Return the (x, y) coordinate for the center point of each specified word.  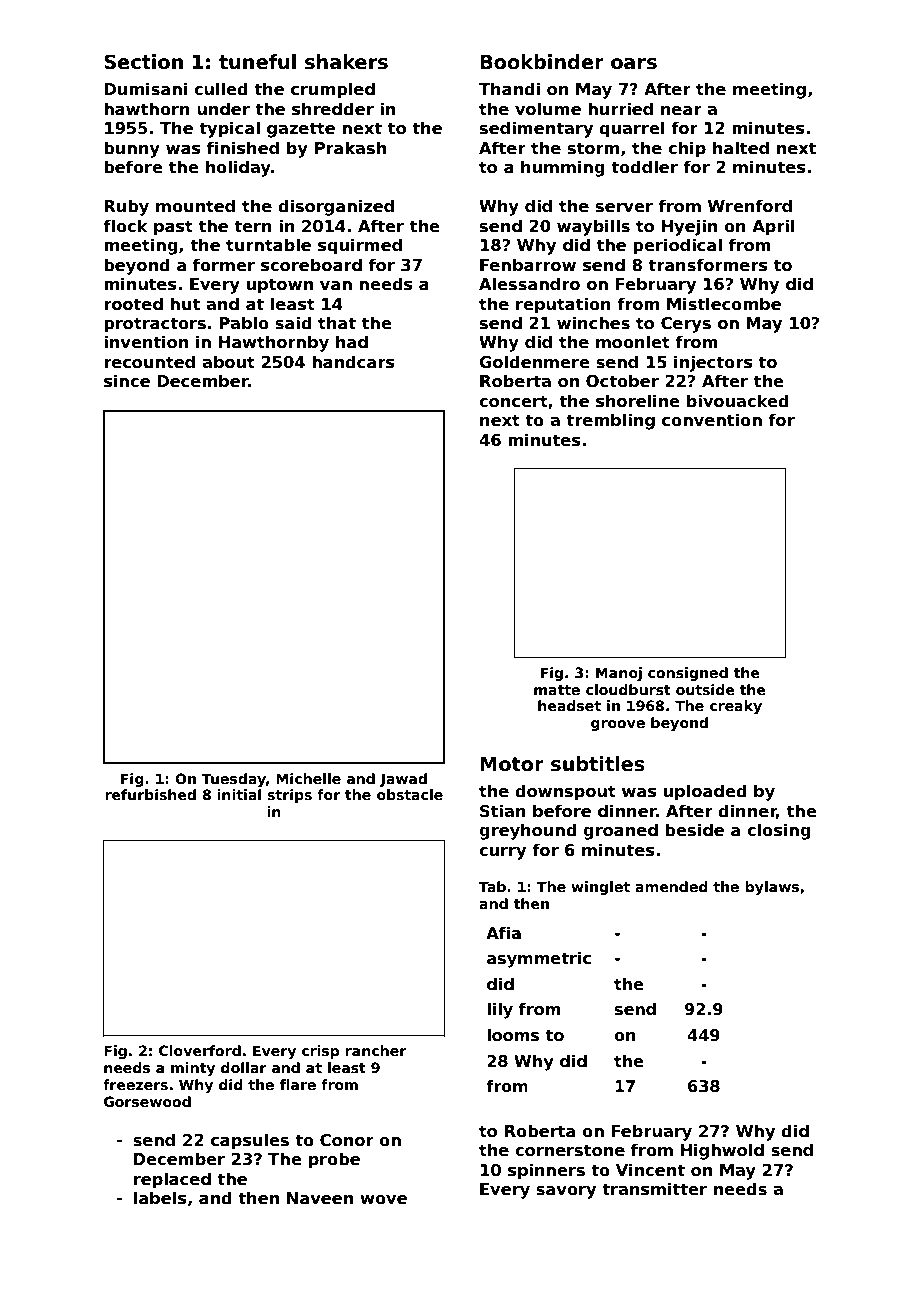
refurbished (151, 794)
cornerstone (570, 1150)
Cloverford (200, 1050)
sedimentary (536, 129)
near (681, 111)
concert (513, 401)
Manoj (619, 674)
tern (253, 226)
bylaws (772, 888)
